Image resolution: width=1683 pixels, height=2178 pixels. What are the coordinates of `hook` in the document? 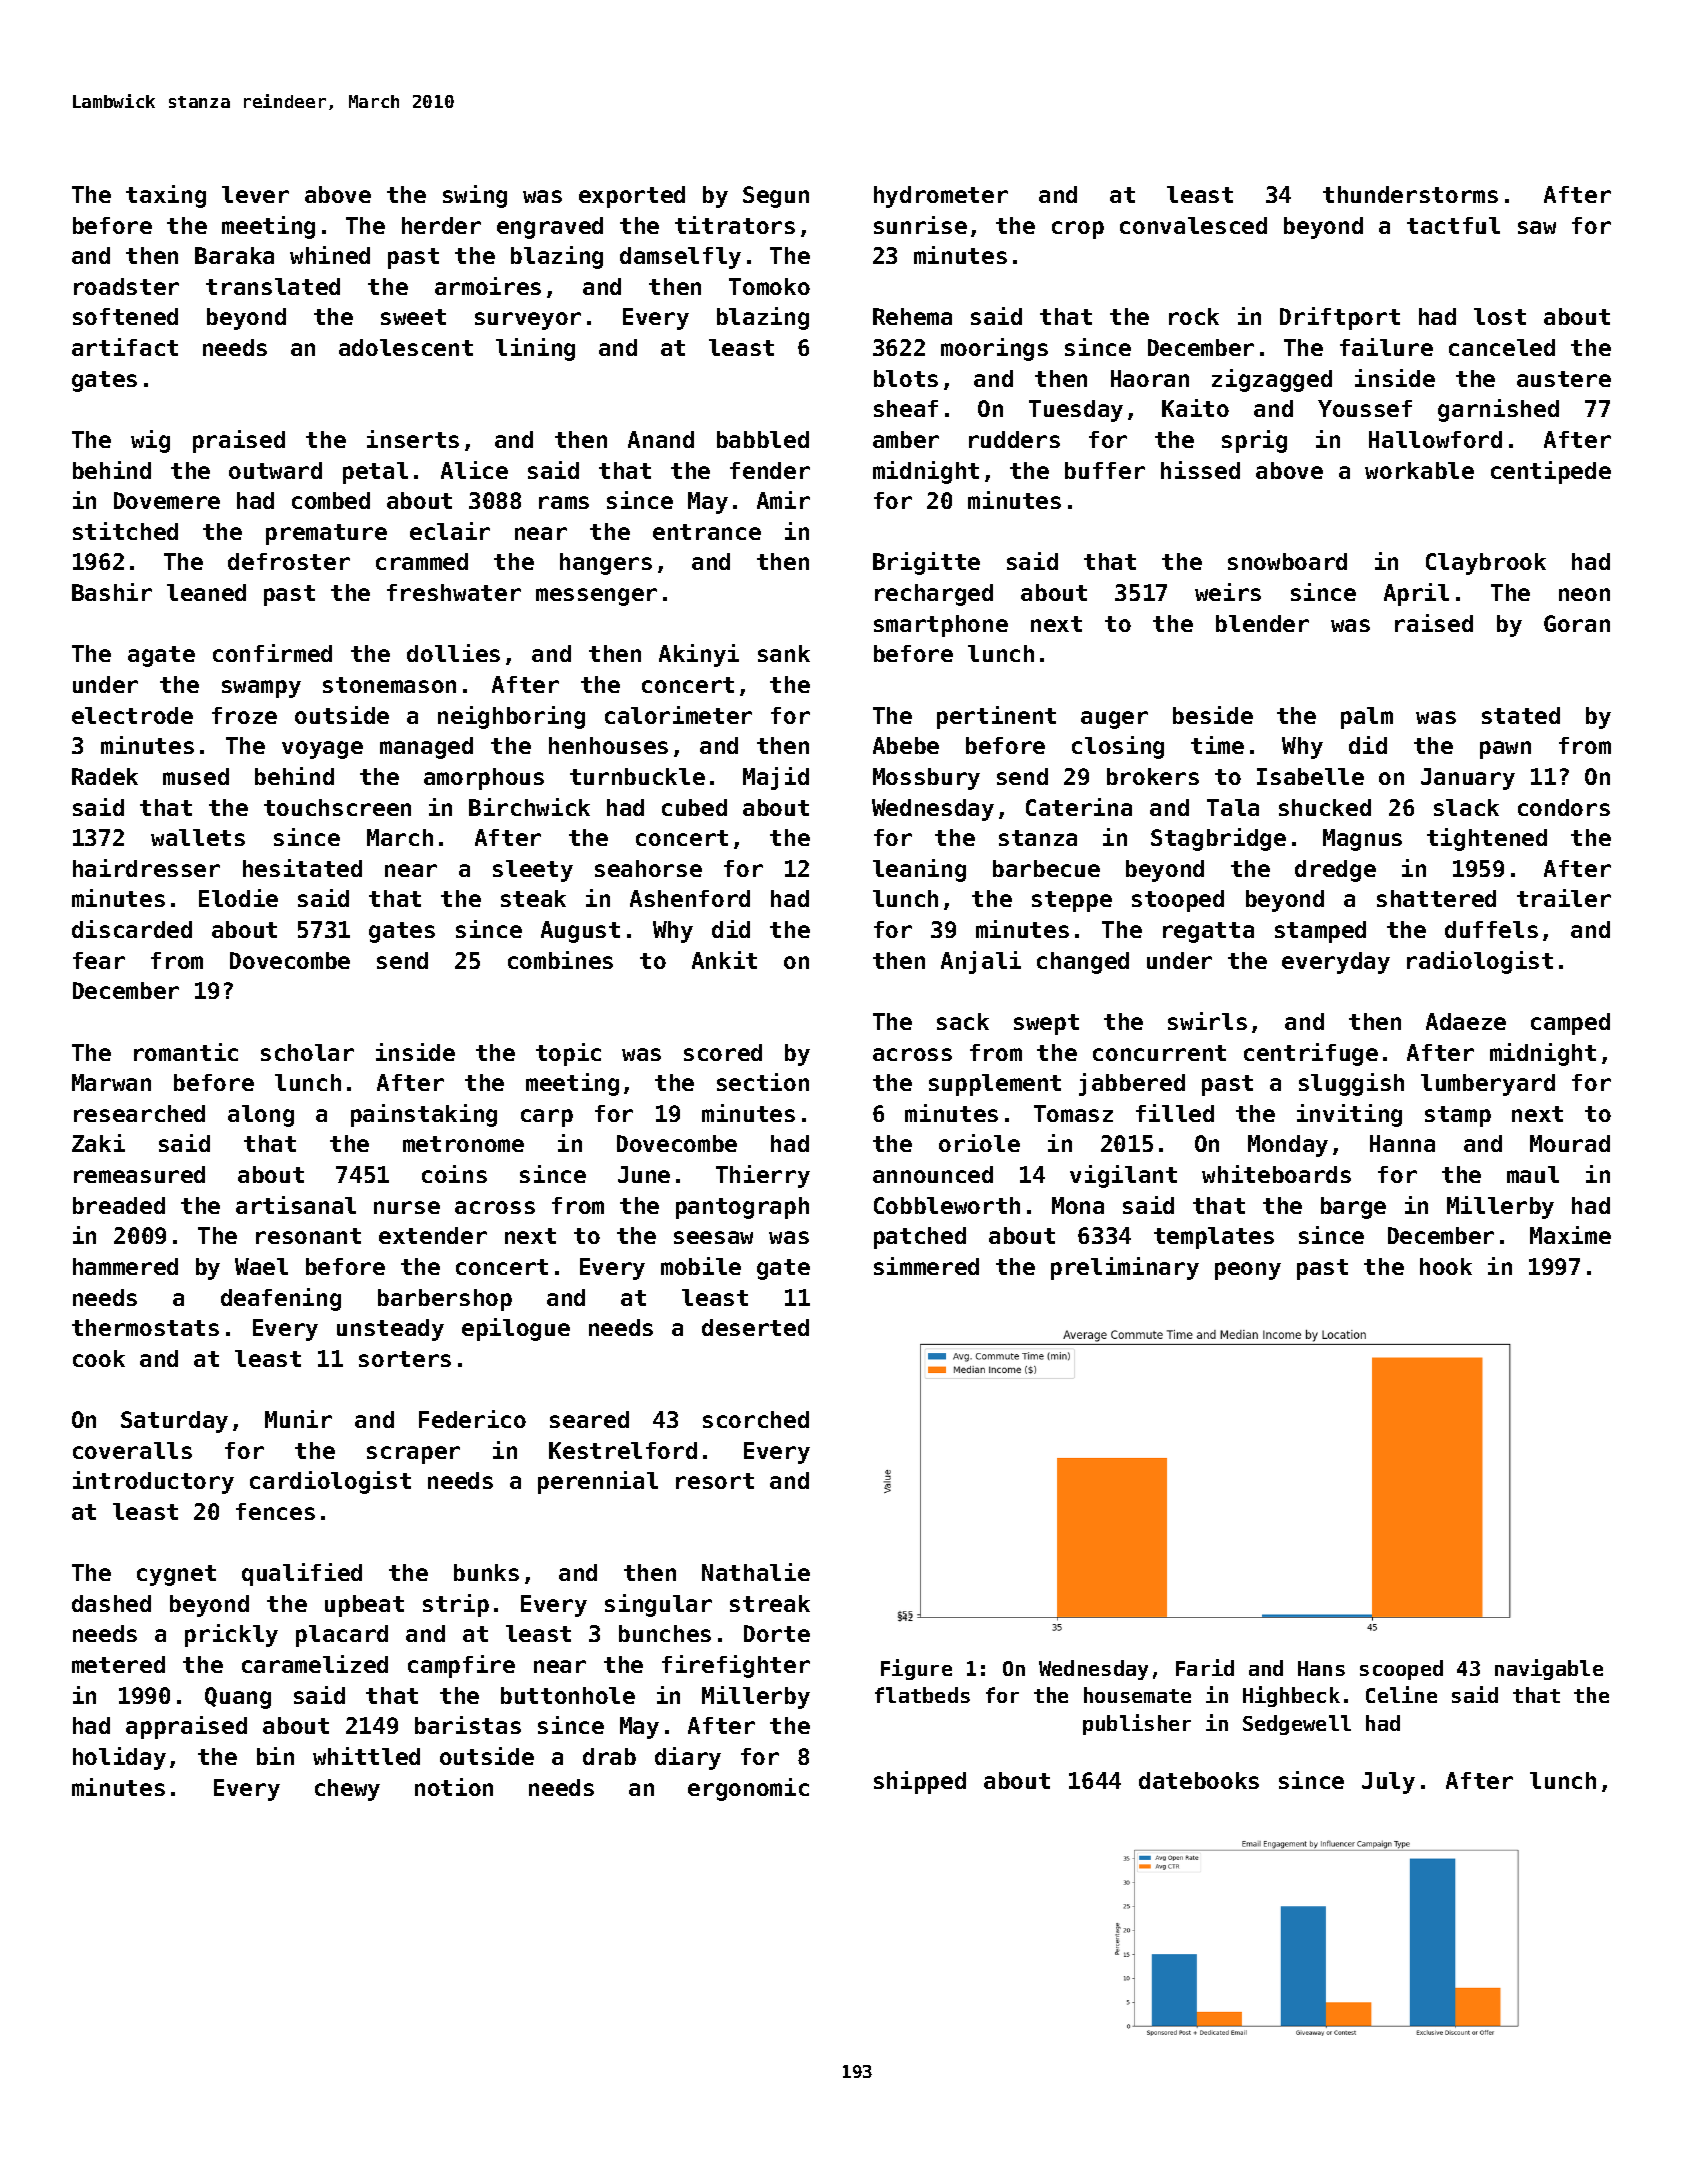 It's located at (1446, 1266).
